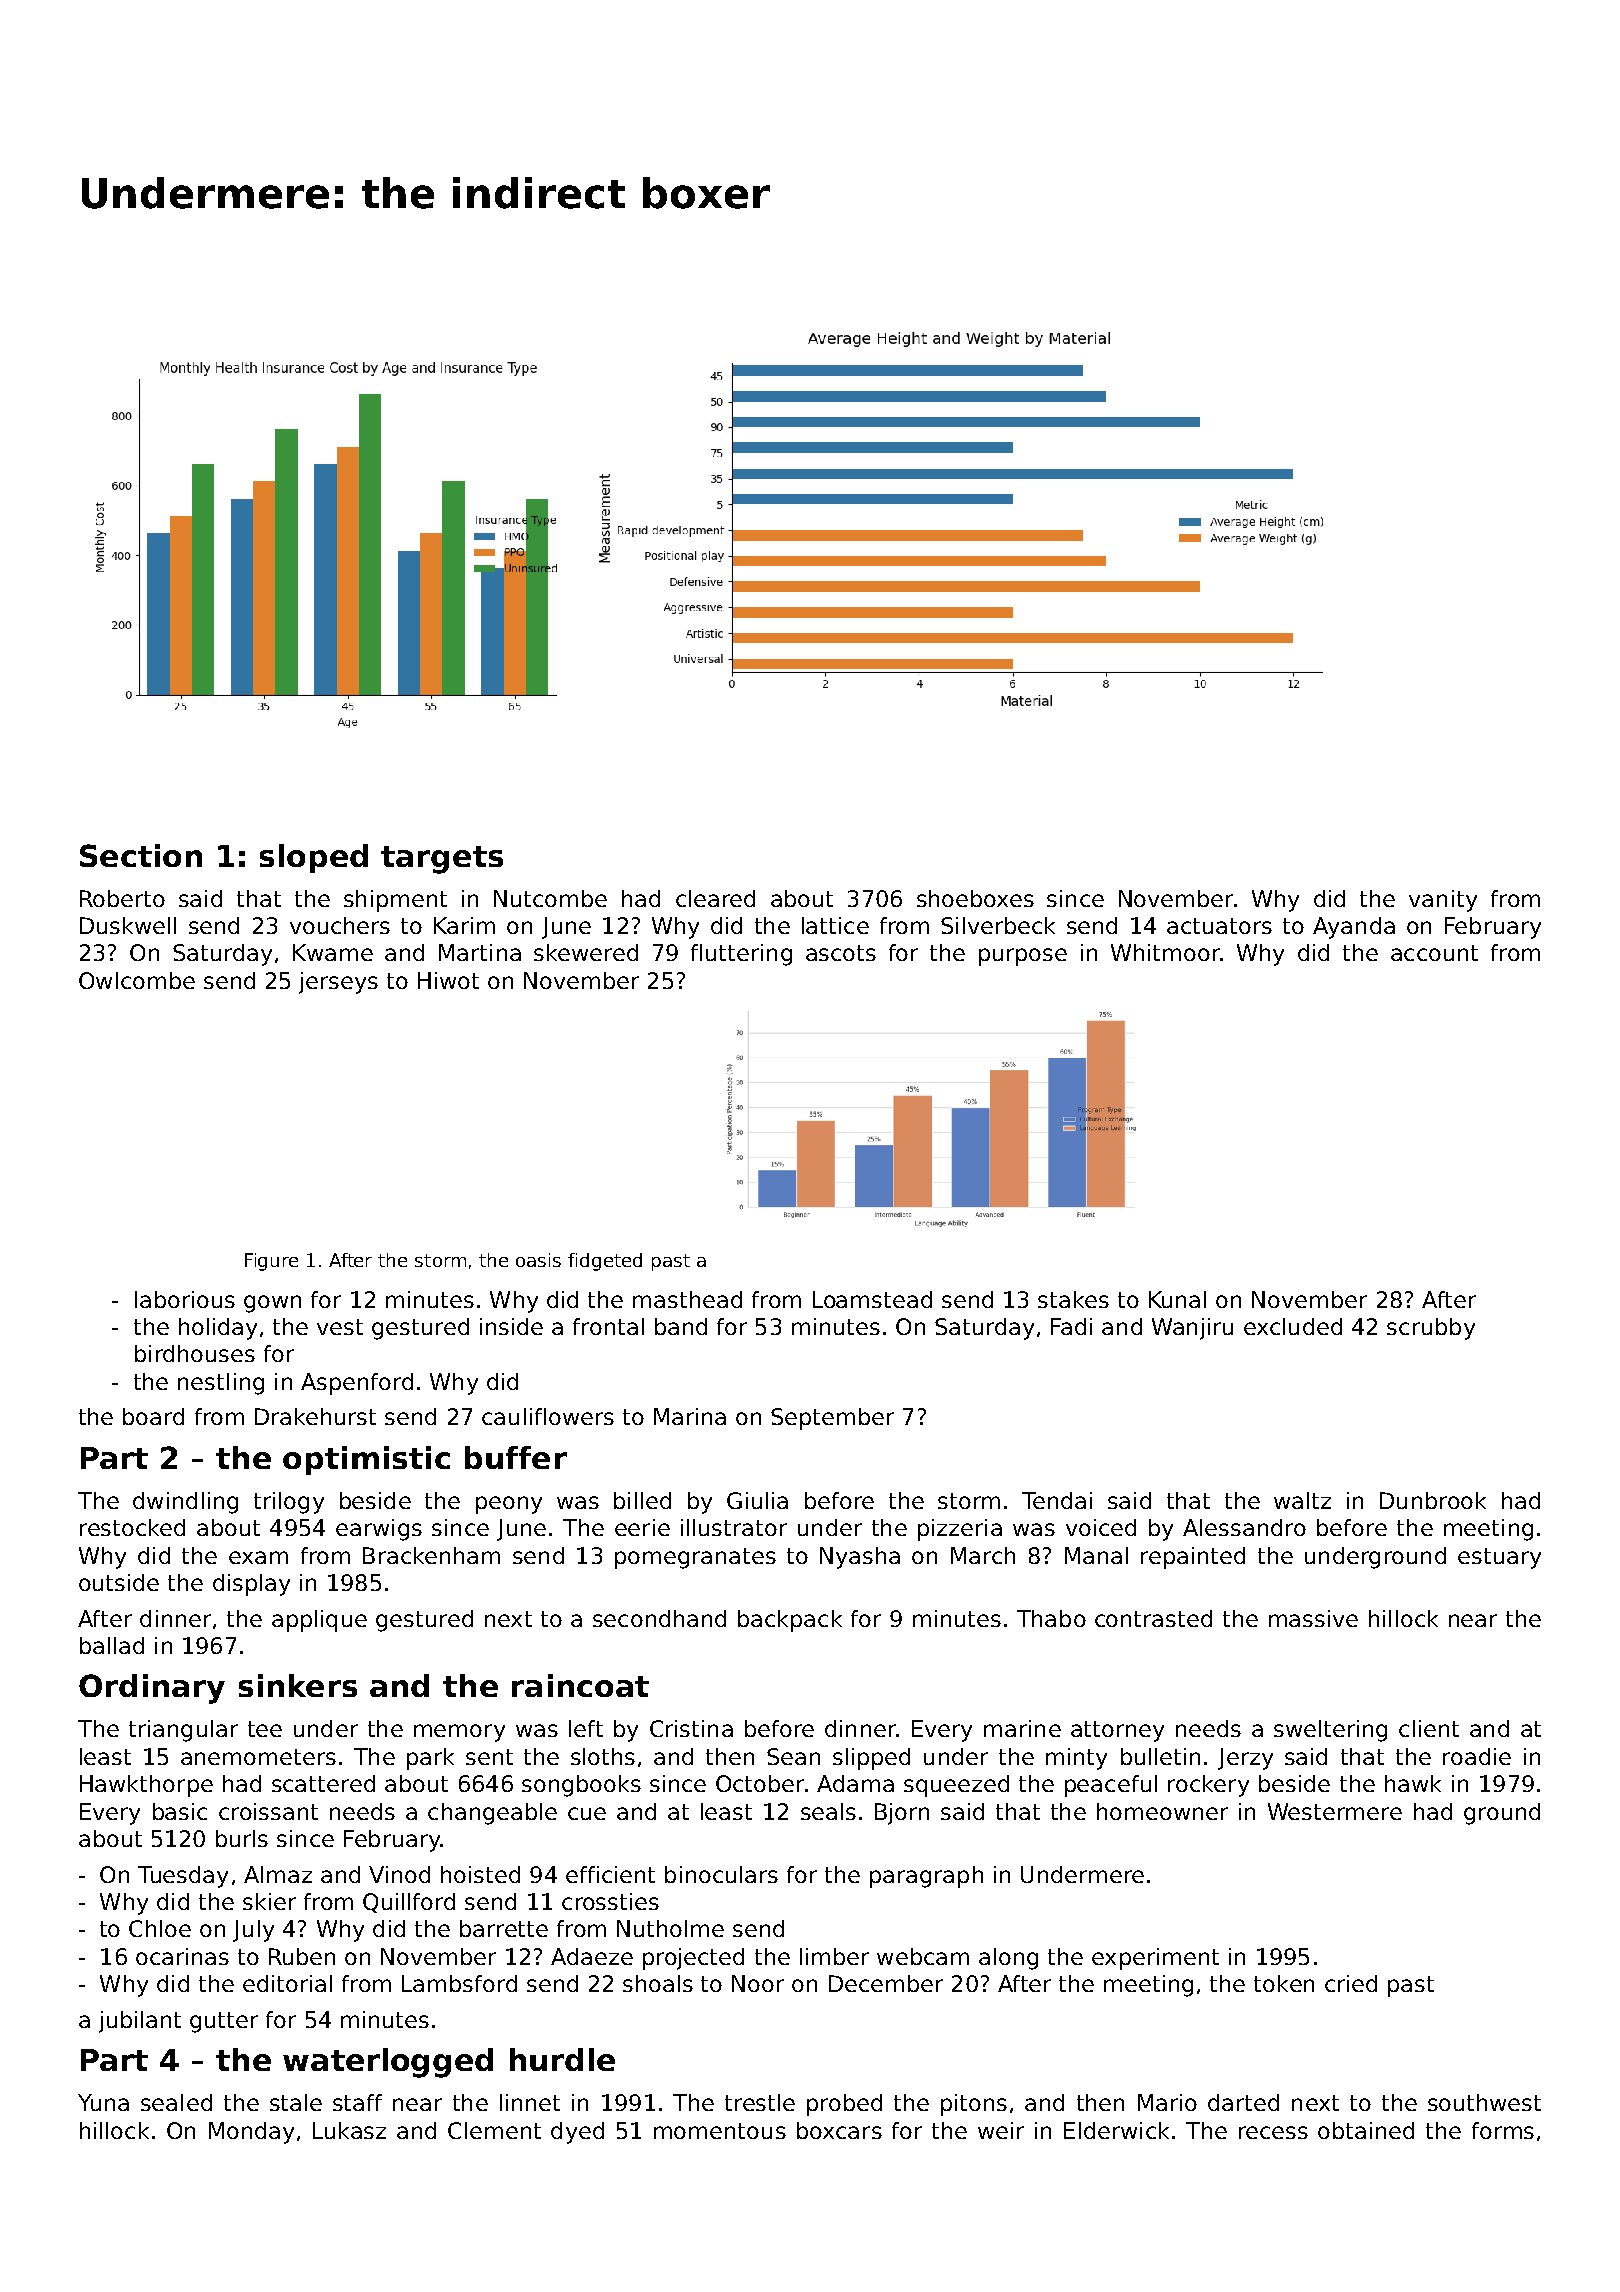  I want to click on vouchers, so click(340, 925).
